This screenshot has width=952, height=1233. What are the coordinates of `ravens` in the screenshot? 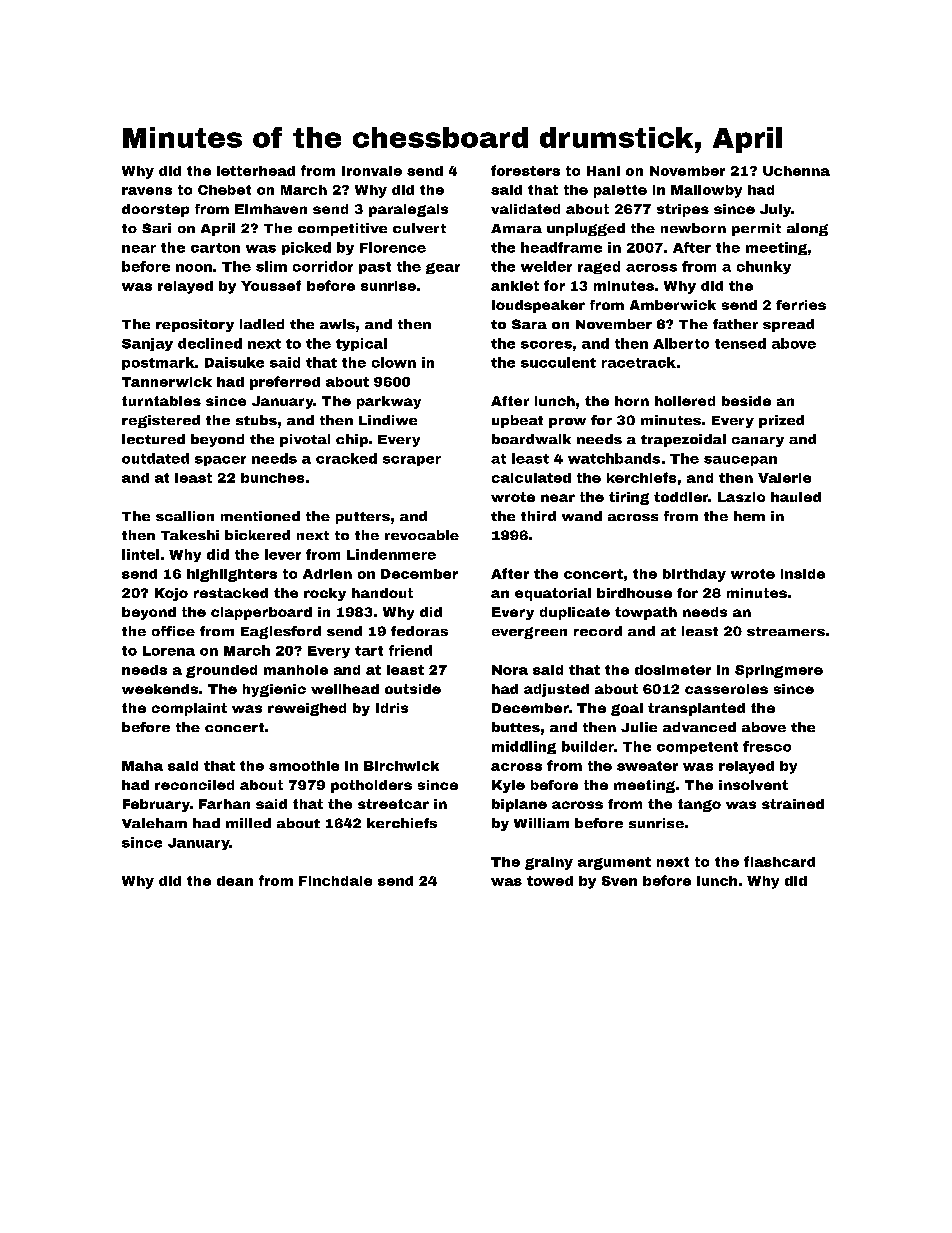 It's located at (147, 191).
